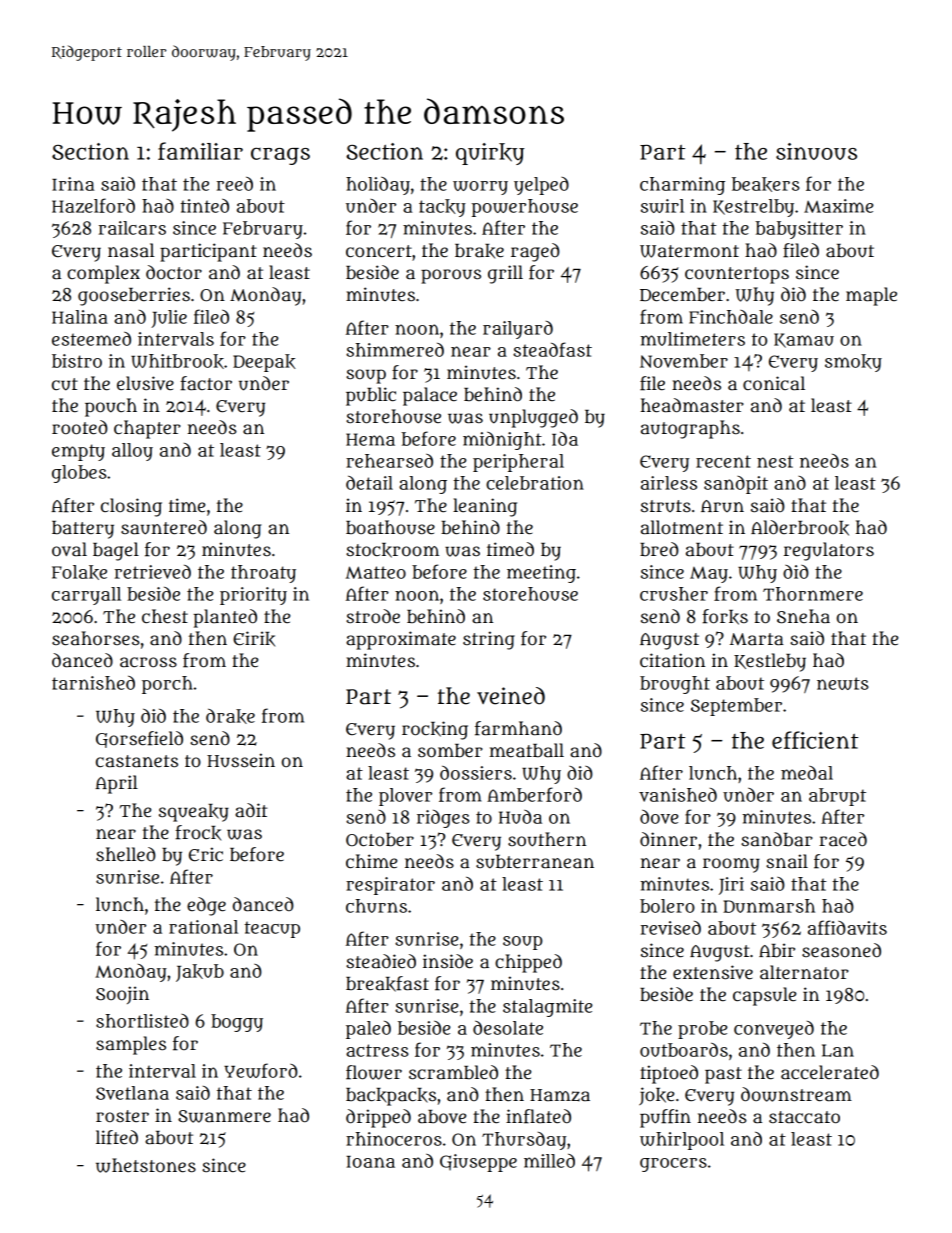 The width and height of the screenshot is (952, 1233). I want to click on Matteo, so click(376, 572).
